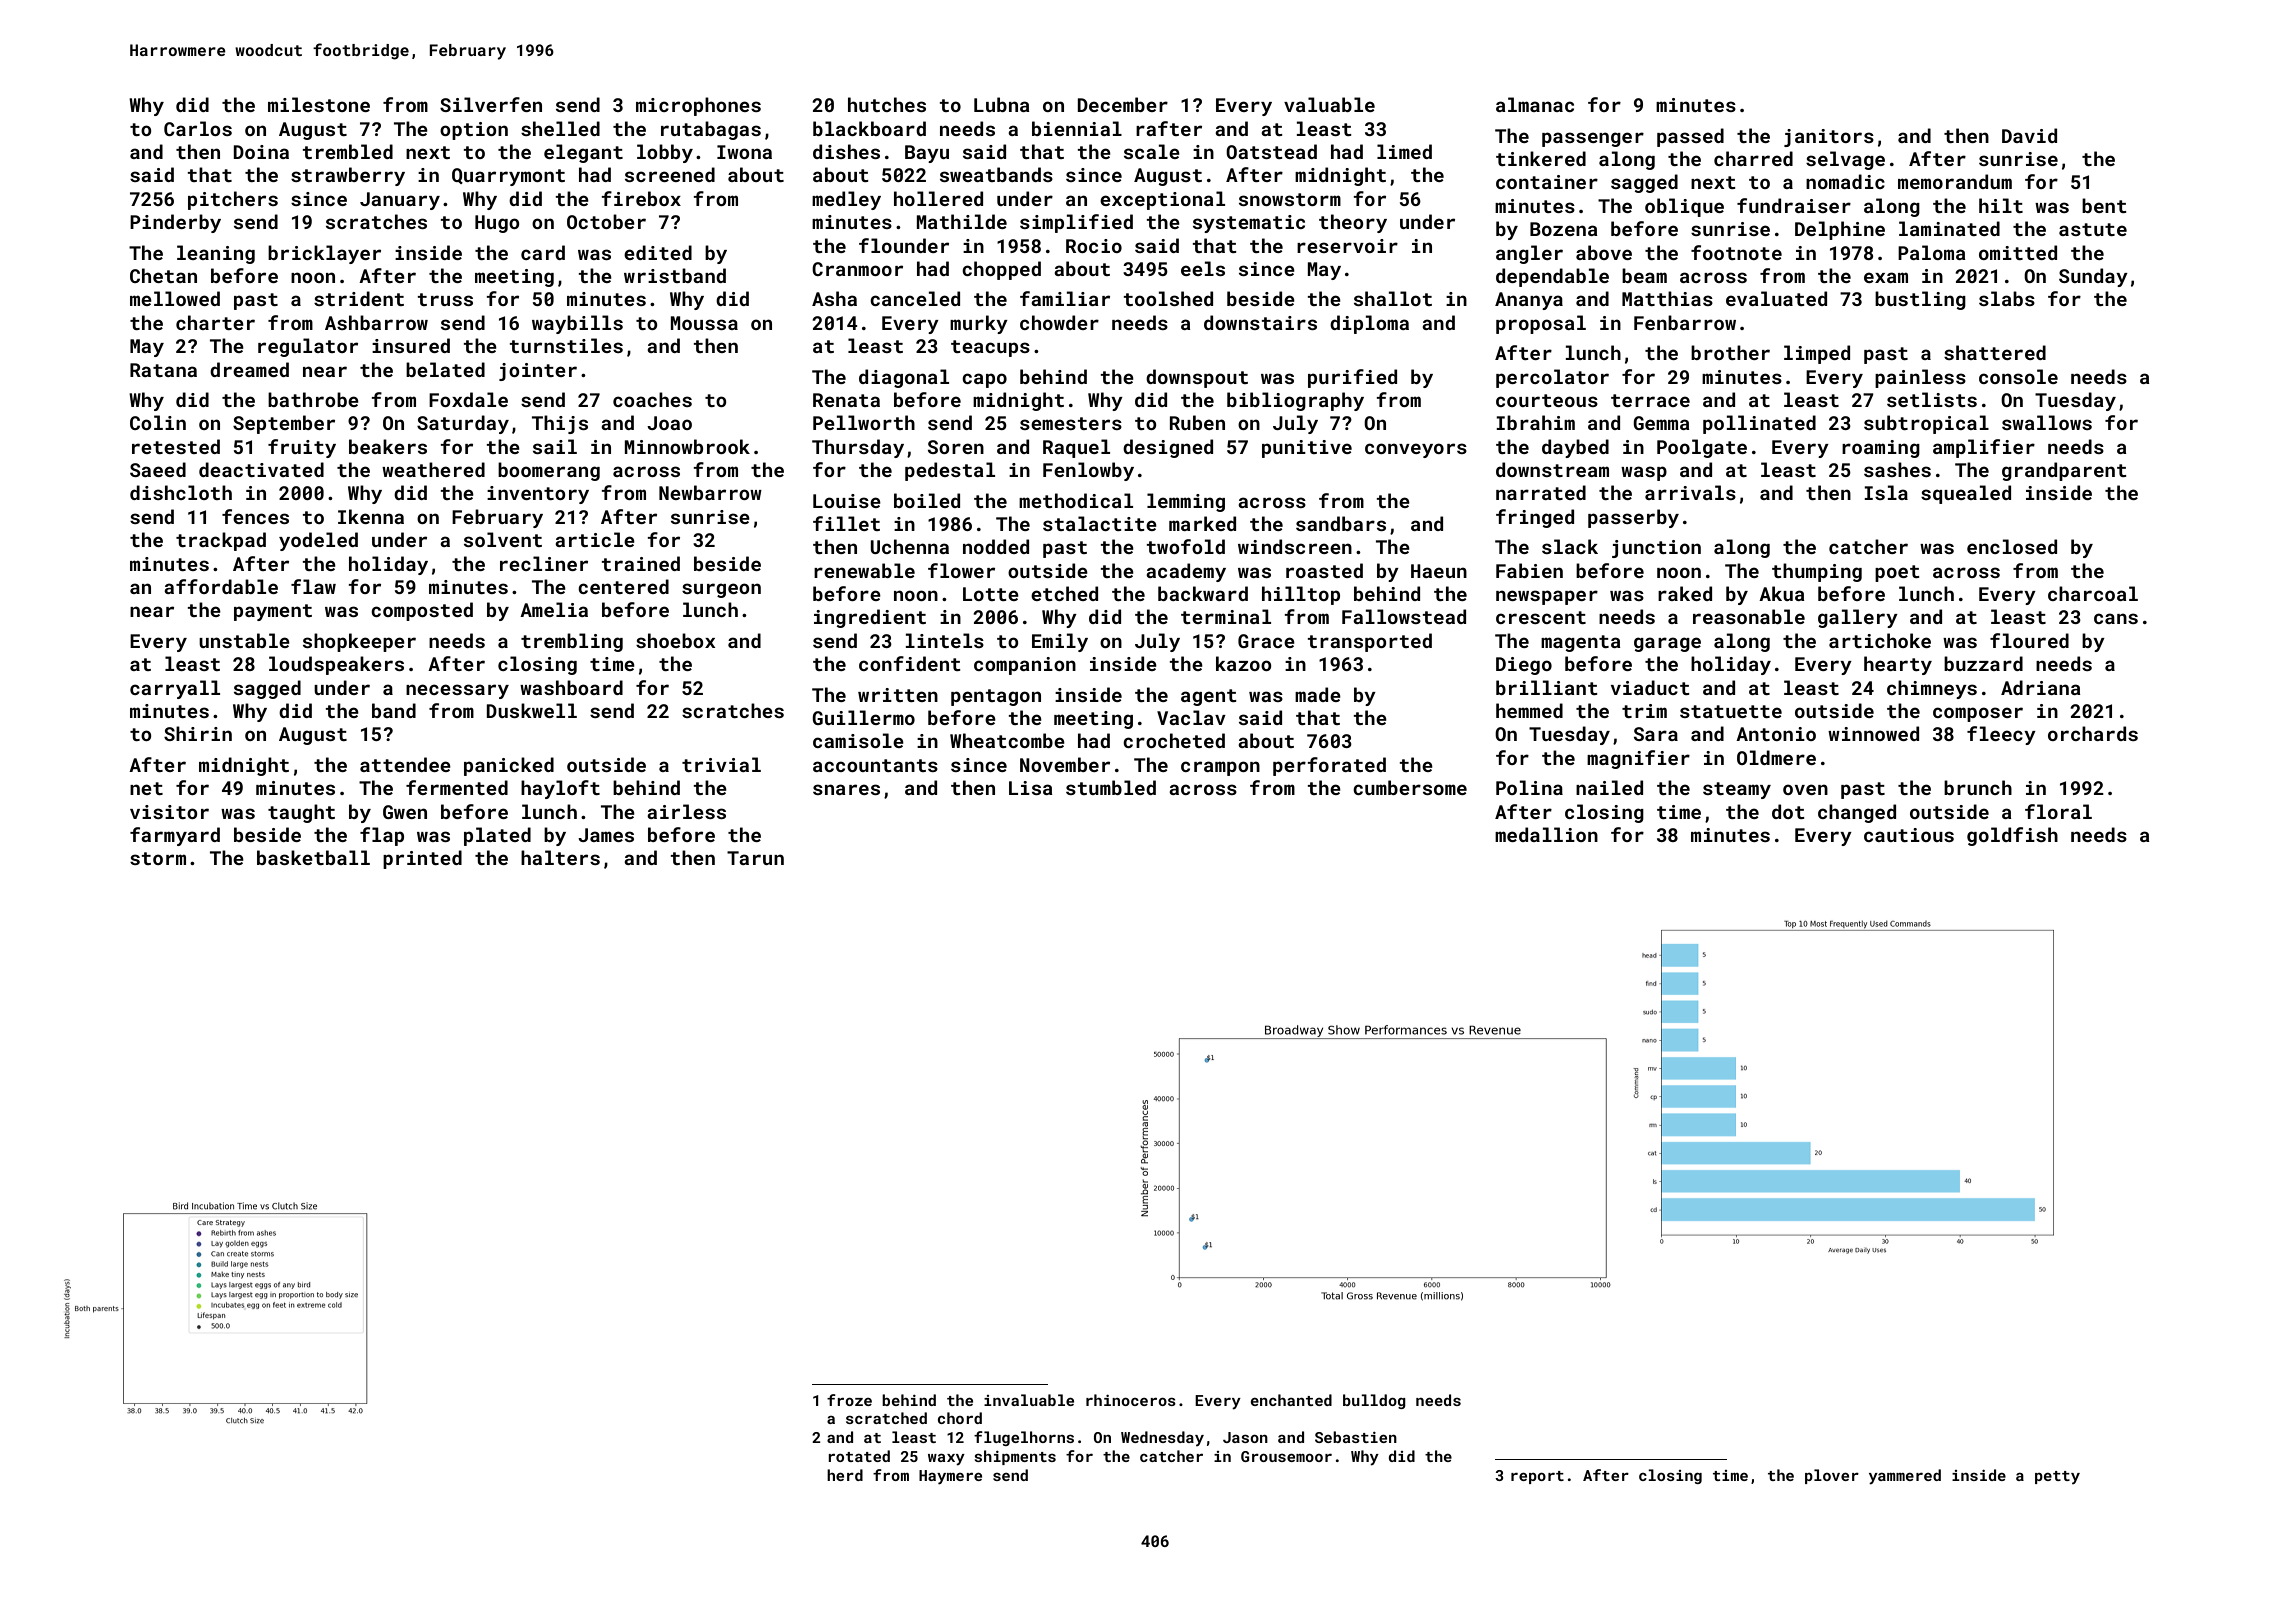  What do you see at coordinates (2029, 135) in the image?
I see `David` at bounding box center [2029, 135].
